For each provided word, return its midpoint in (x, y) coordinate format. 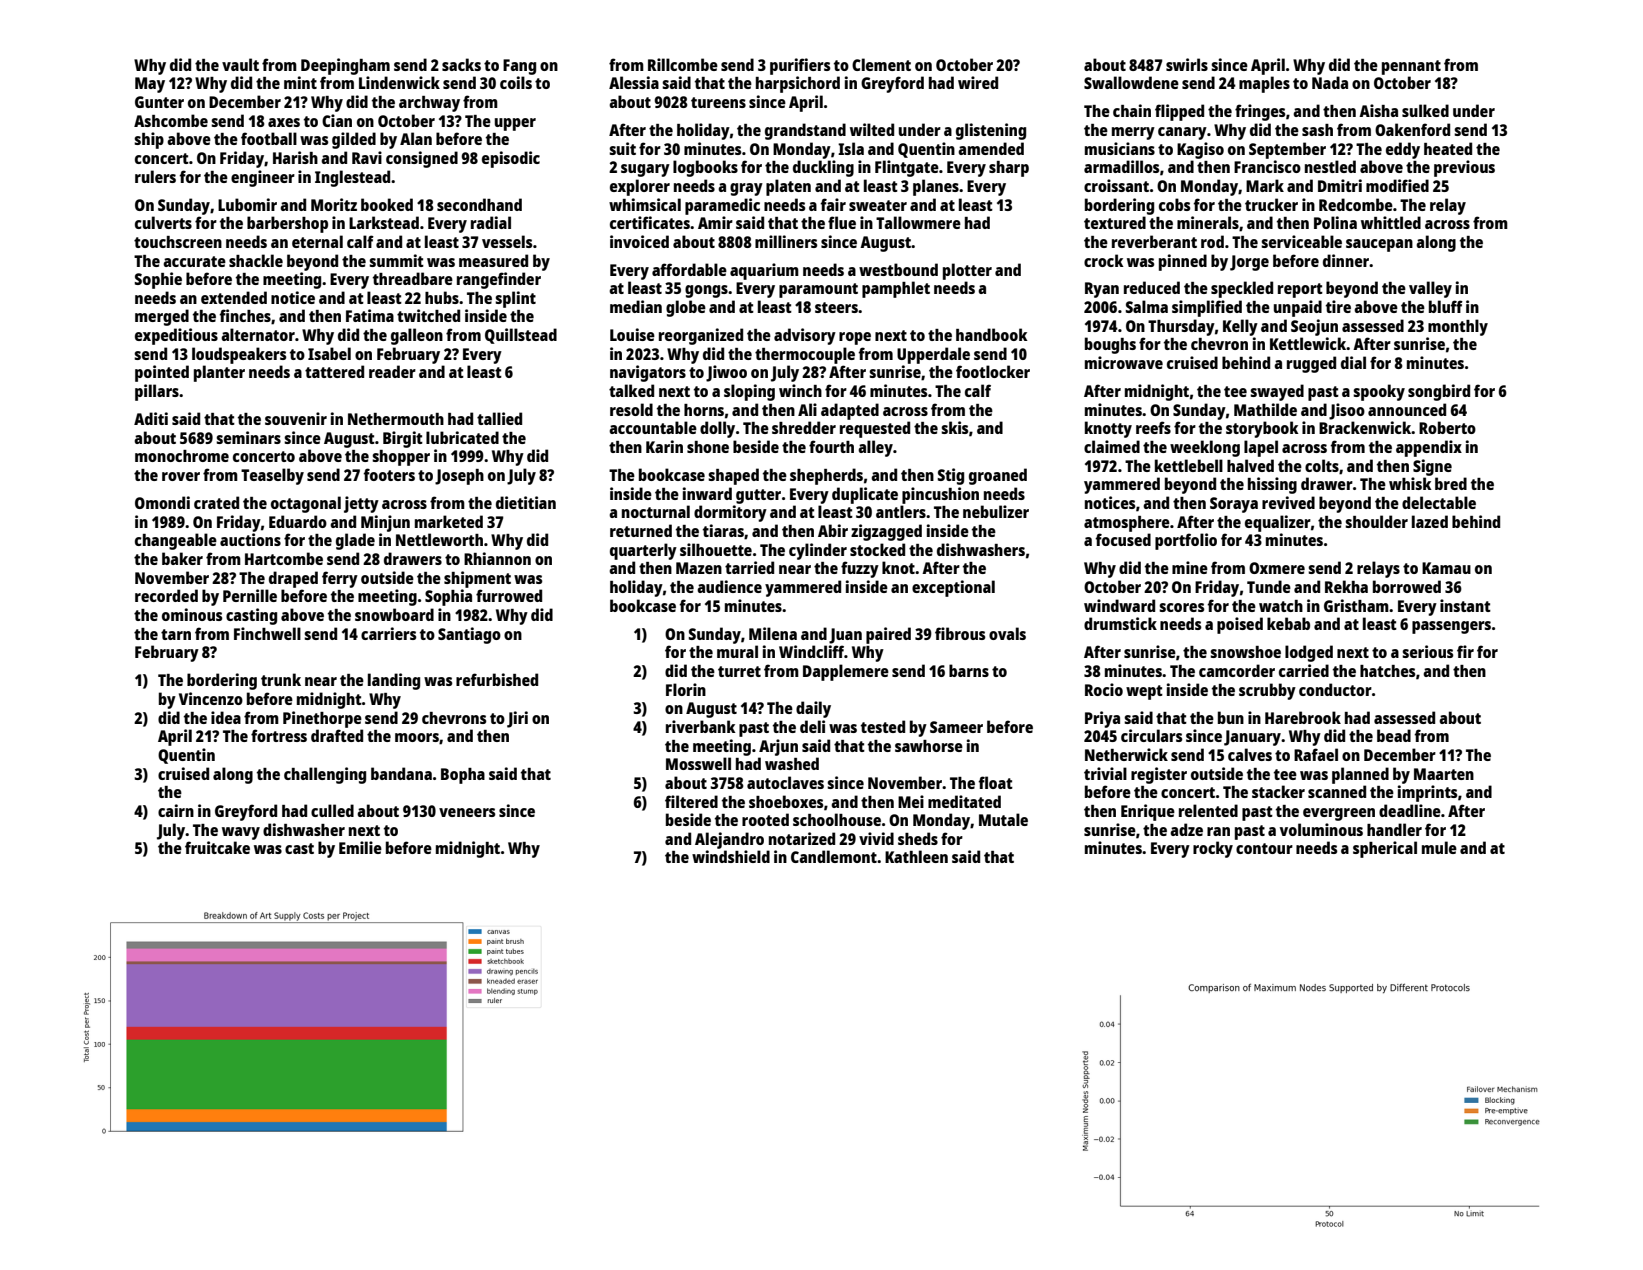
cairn (176, 810)
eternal (317, 241)
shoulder (1376, 521)
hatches (1387, 671)
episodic (511, 159)
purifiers (800, 66)
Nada (1330, 82)
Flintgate (907, 168)
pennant (1411, 67)
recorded (166, 595)
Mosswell (698, 763)
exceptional (953, 588)
